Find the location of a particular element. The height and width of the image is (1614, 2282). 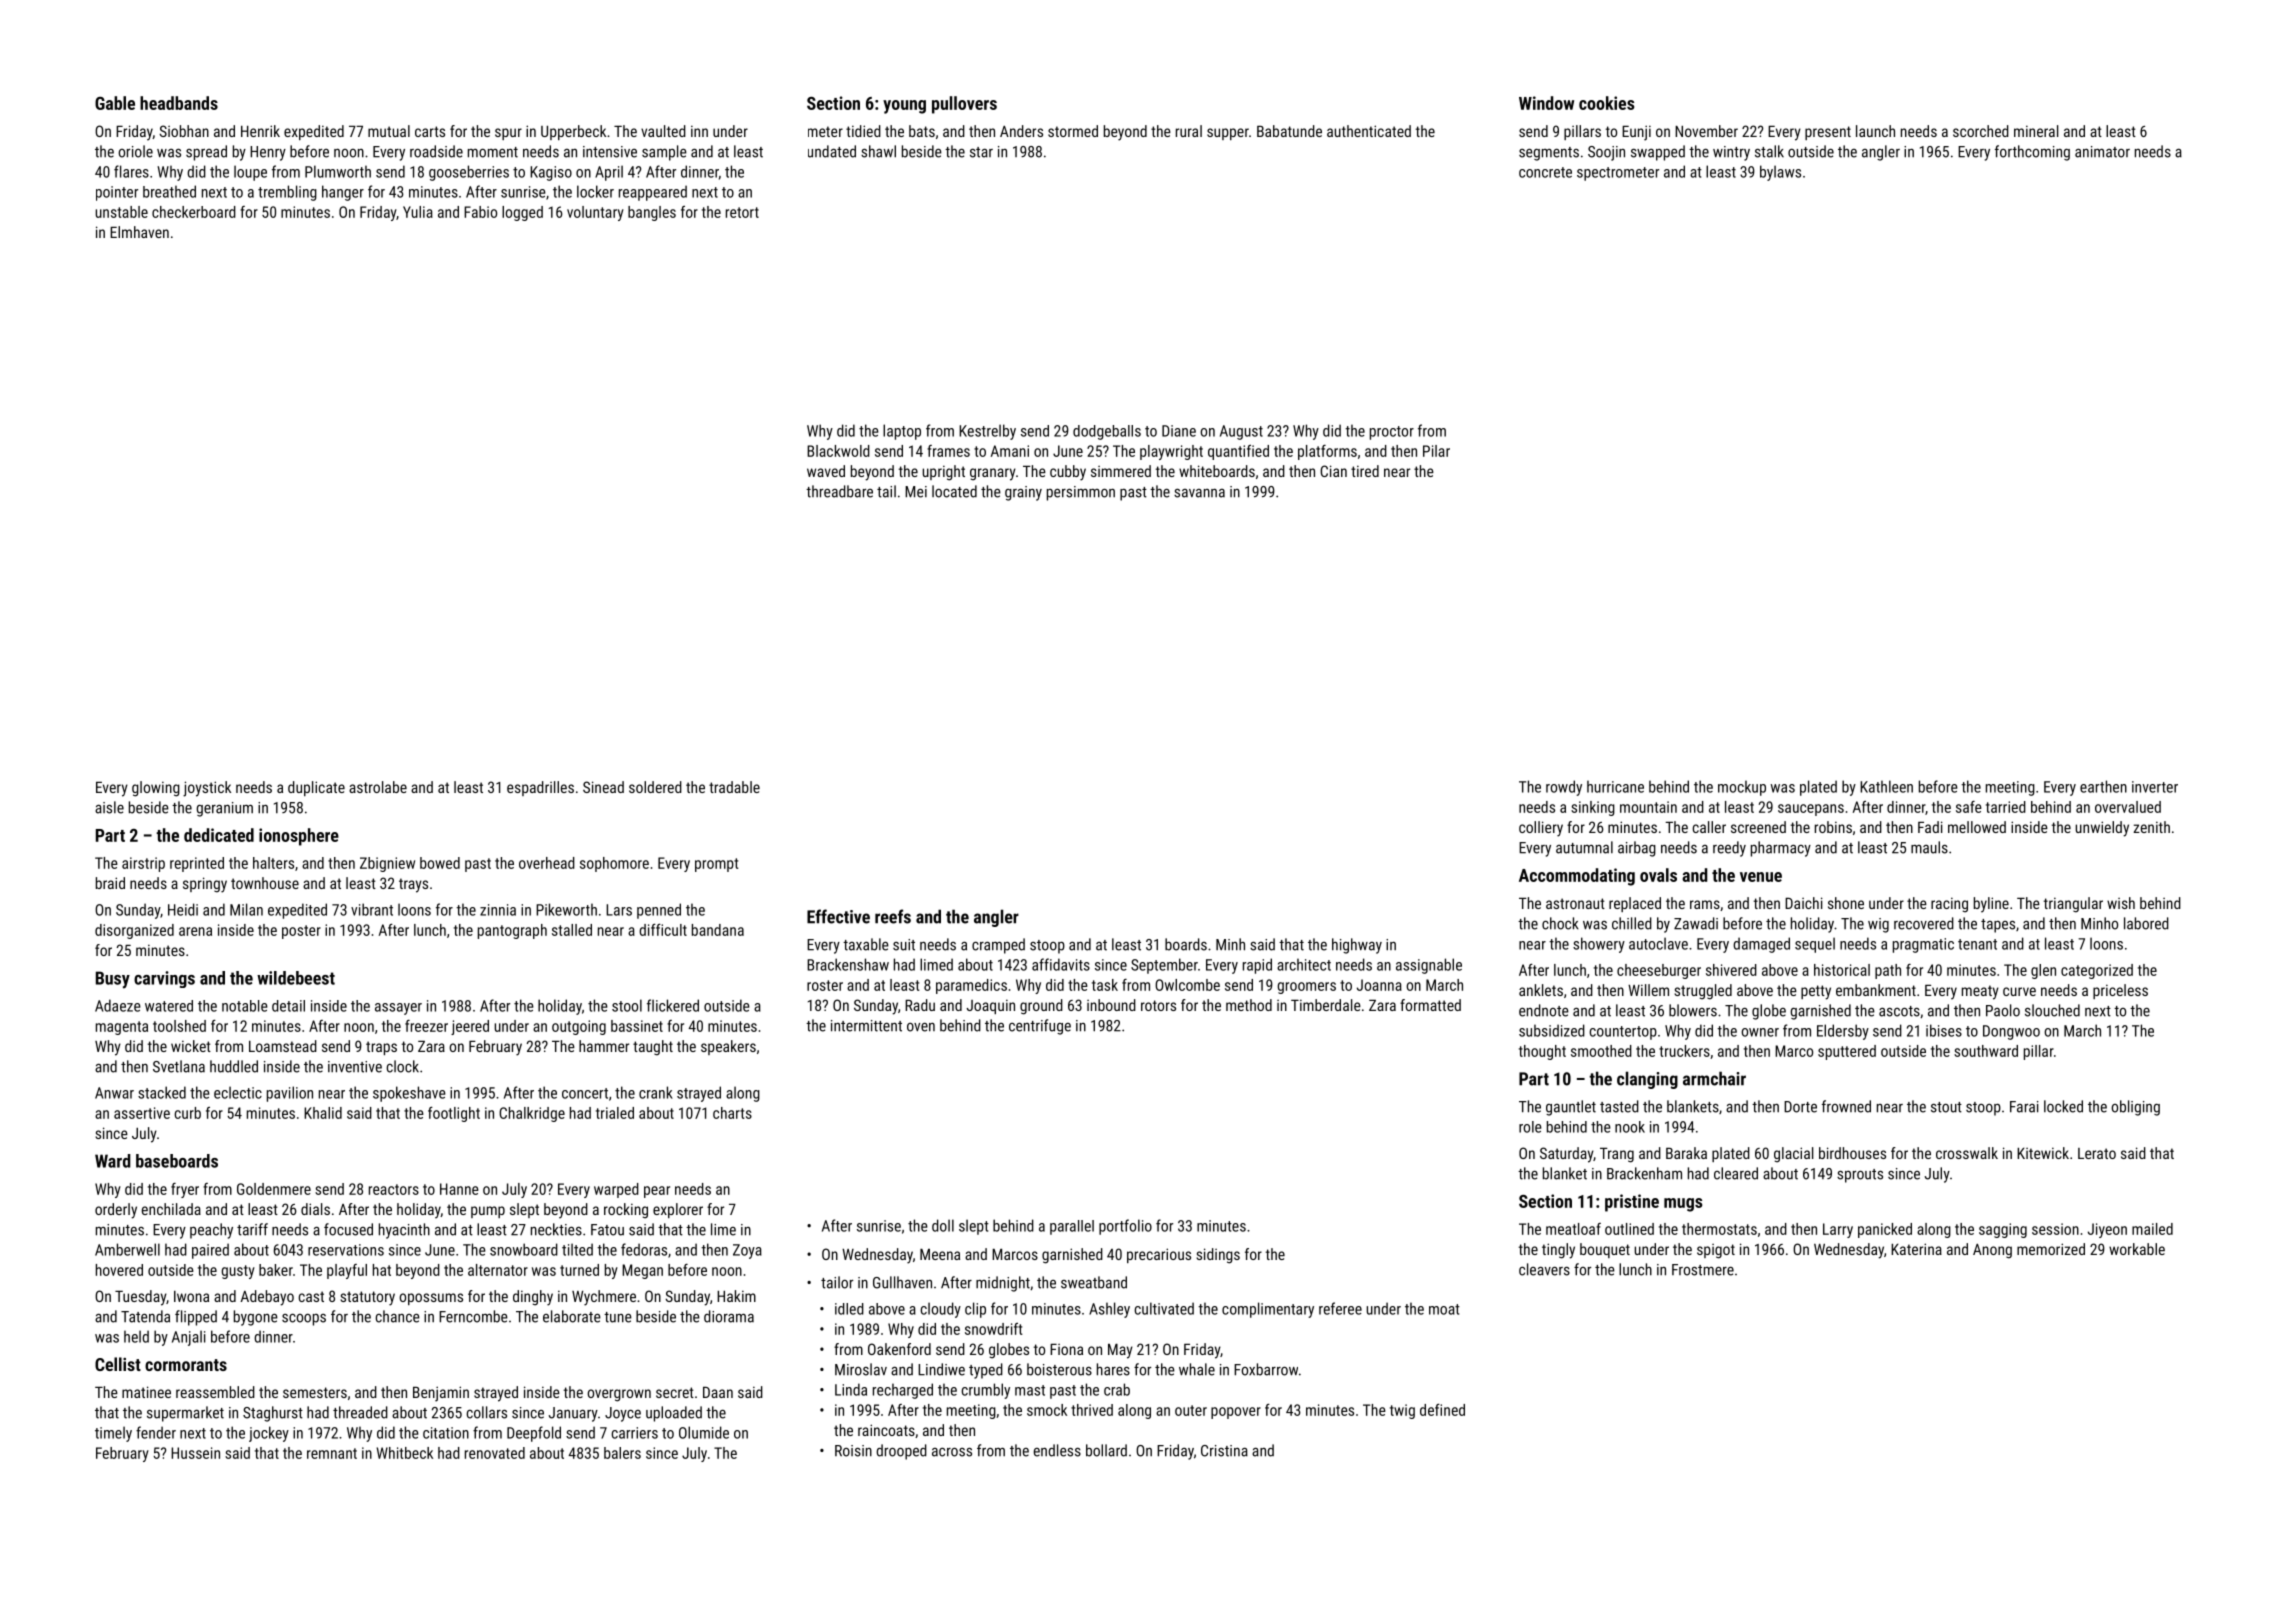

sputtered is located at coordinates (1847, 1052).
